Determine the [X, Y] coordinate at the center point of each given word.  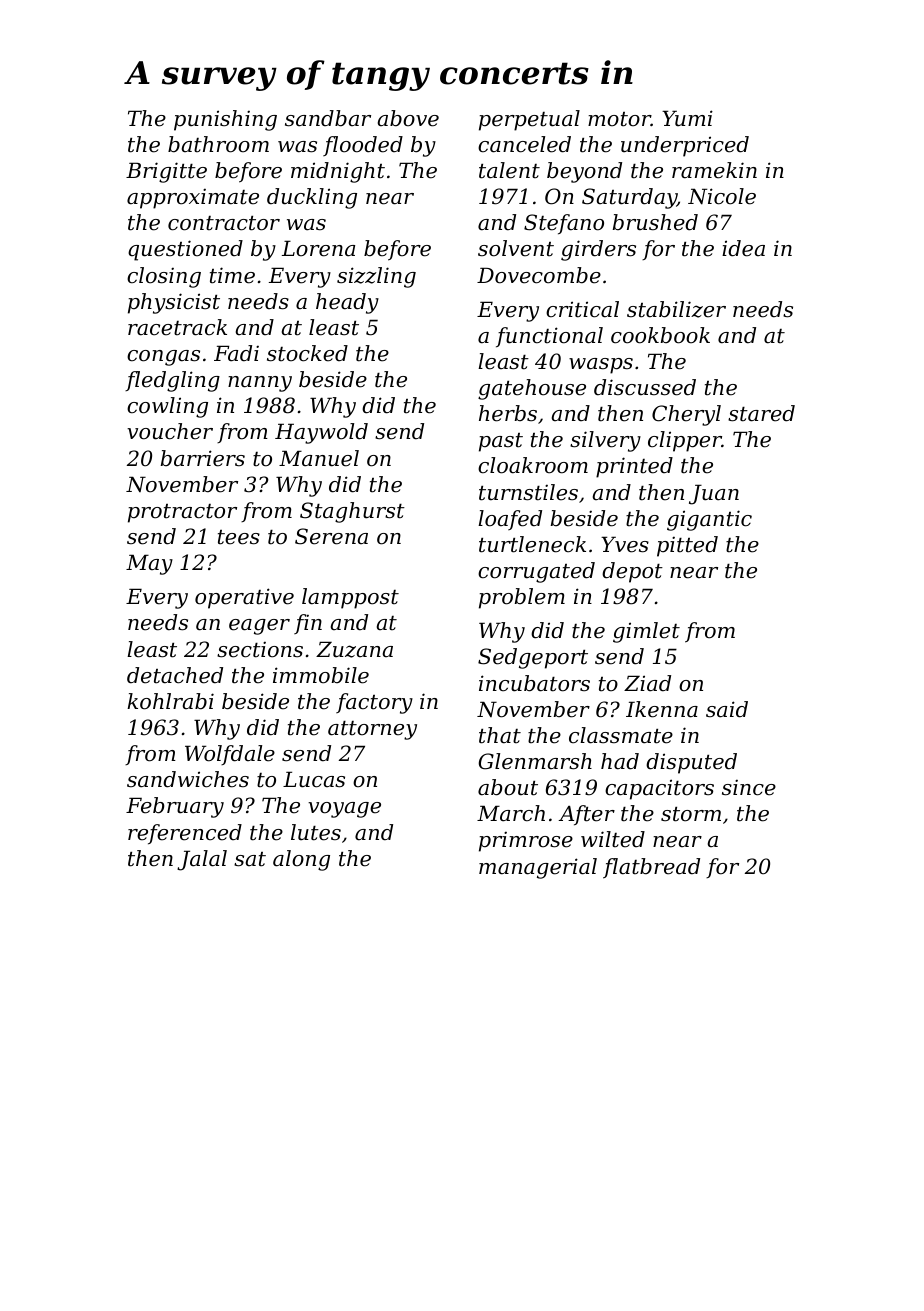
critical [582, 309]
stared [761, 413]
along [301, 860]
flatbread [651, 868]
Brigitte [166, 172]
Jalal [202, 860]
